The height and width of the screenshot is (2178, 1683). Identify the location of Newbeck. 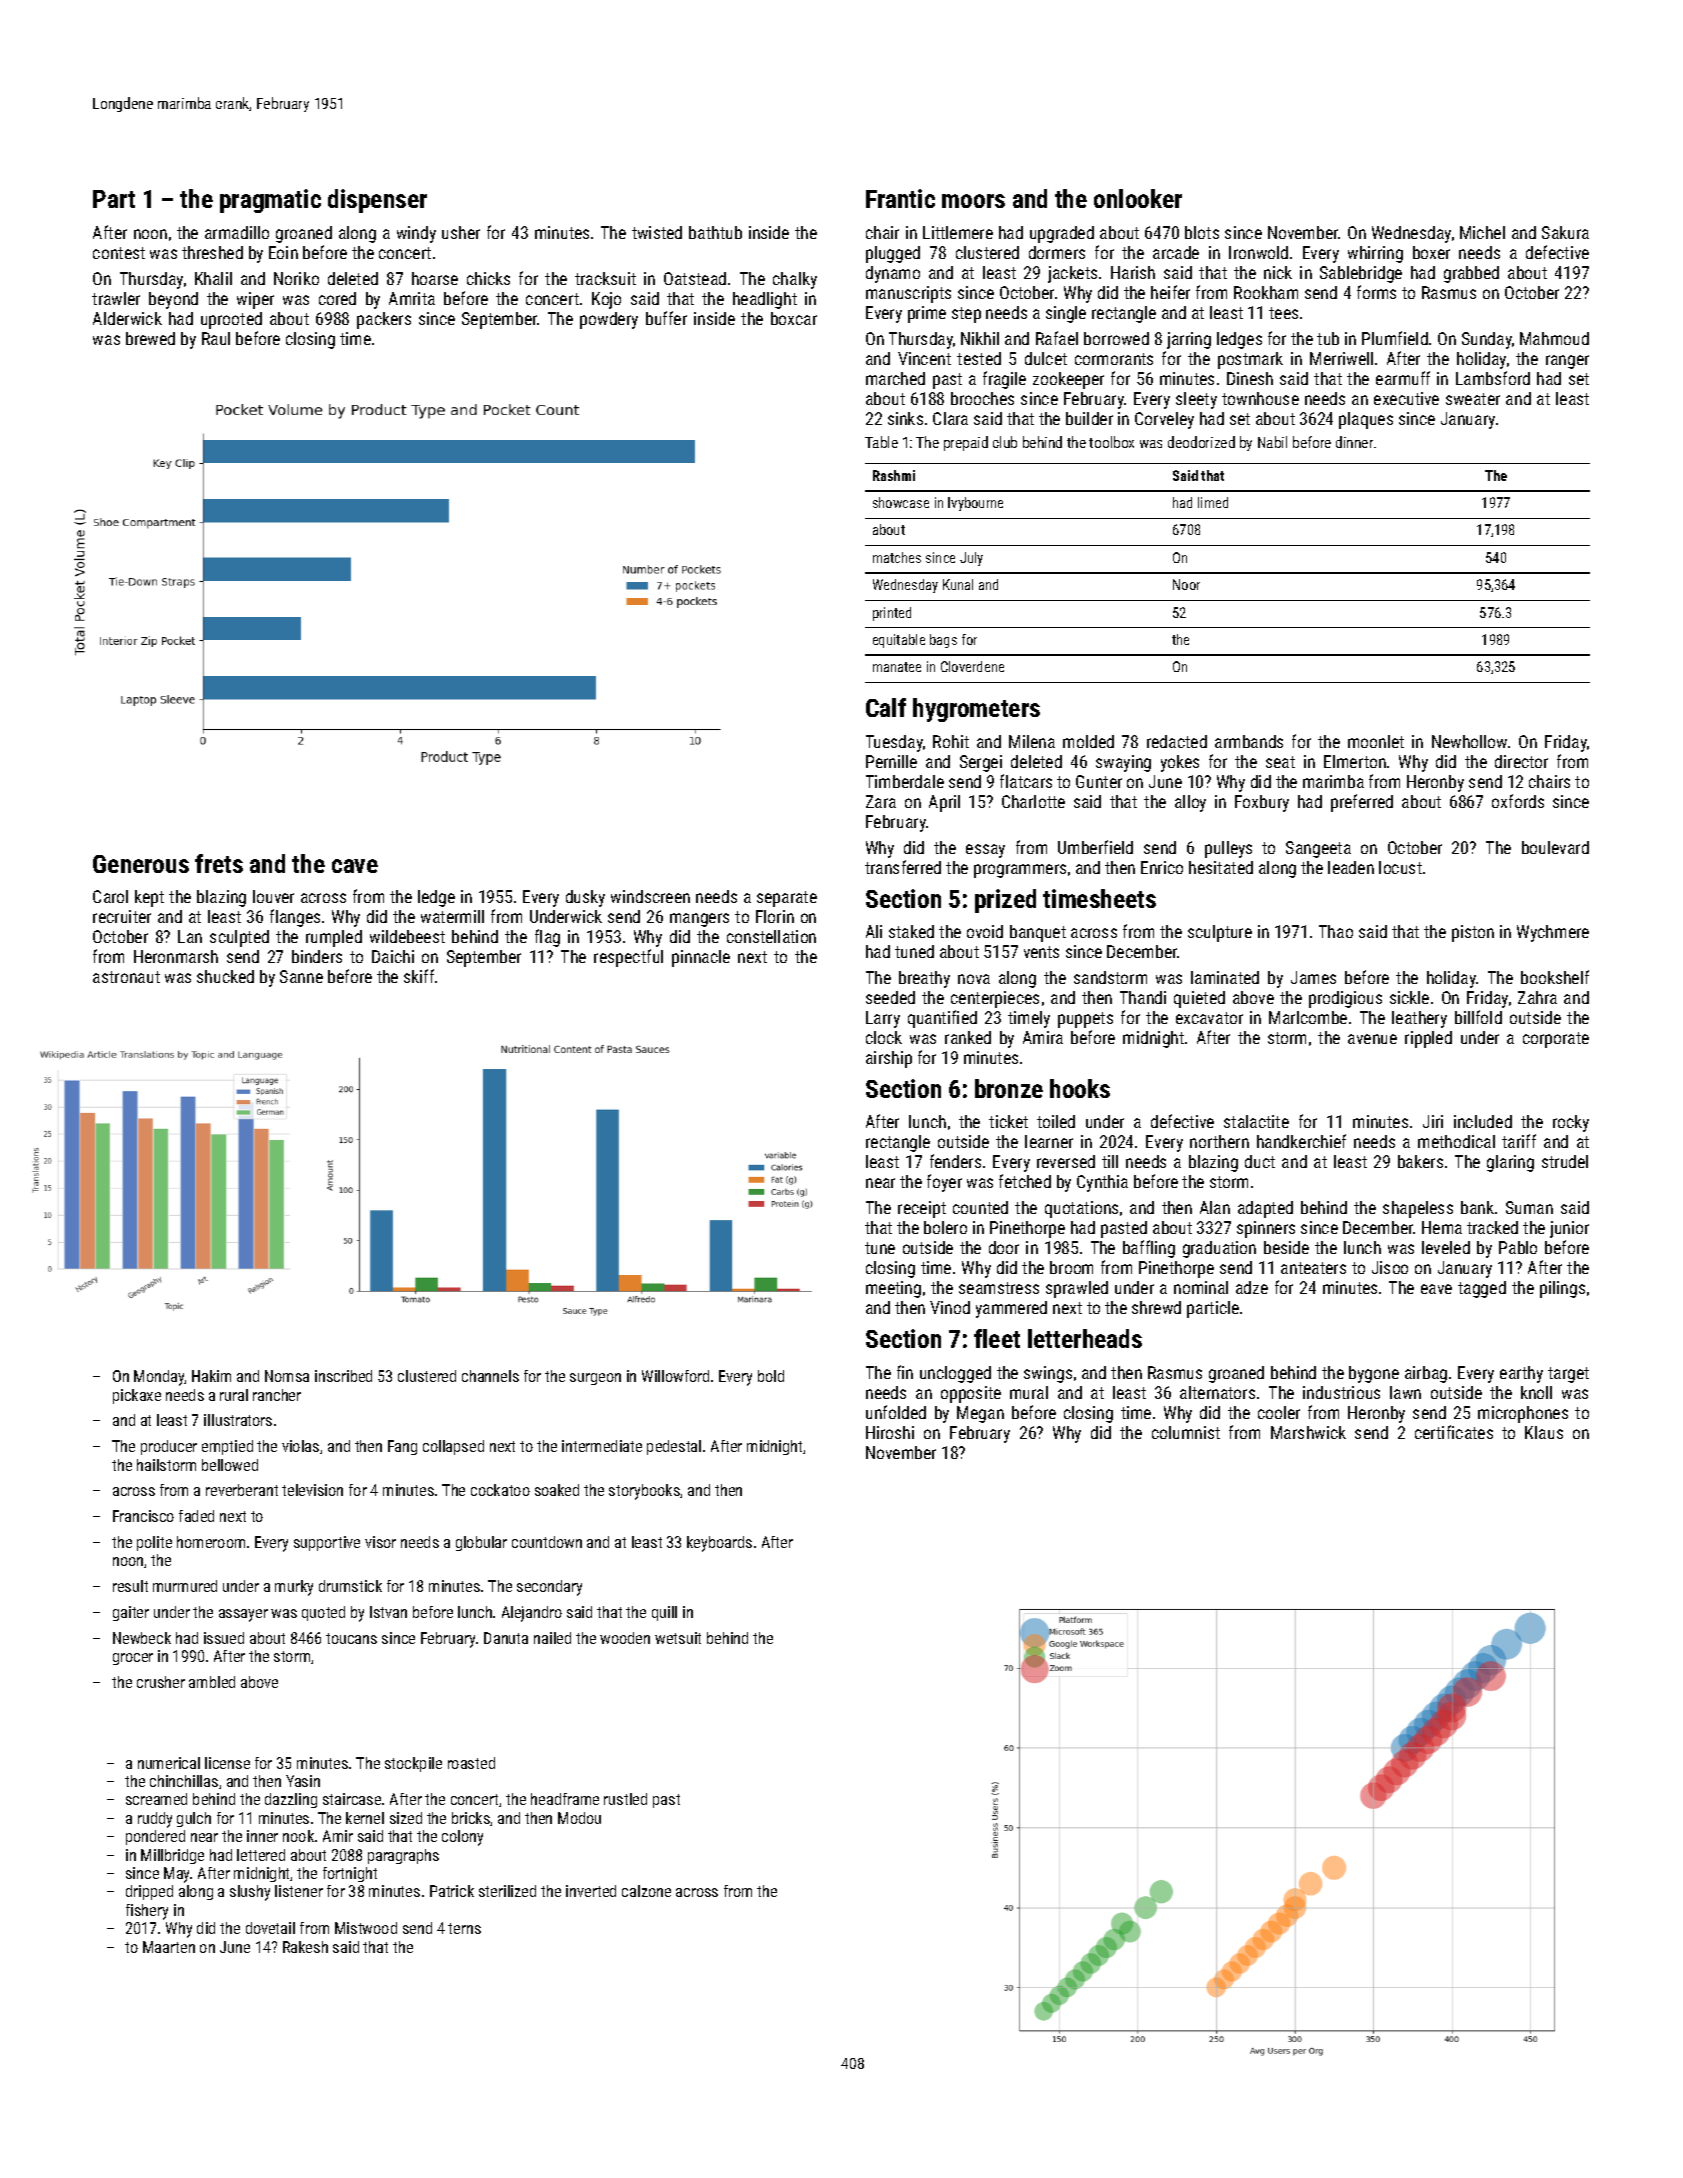
(142, 1638).
